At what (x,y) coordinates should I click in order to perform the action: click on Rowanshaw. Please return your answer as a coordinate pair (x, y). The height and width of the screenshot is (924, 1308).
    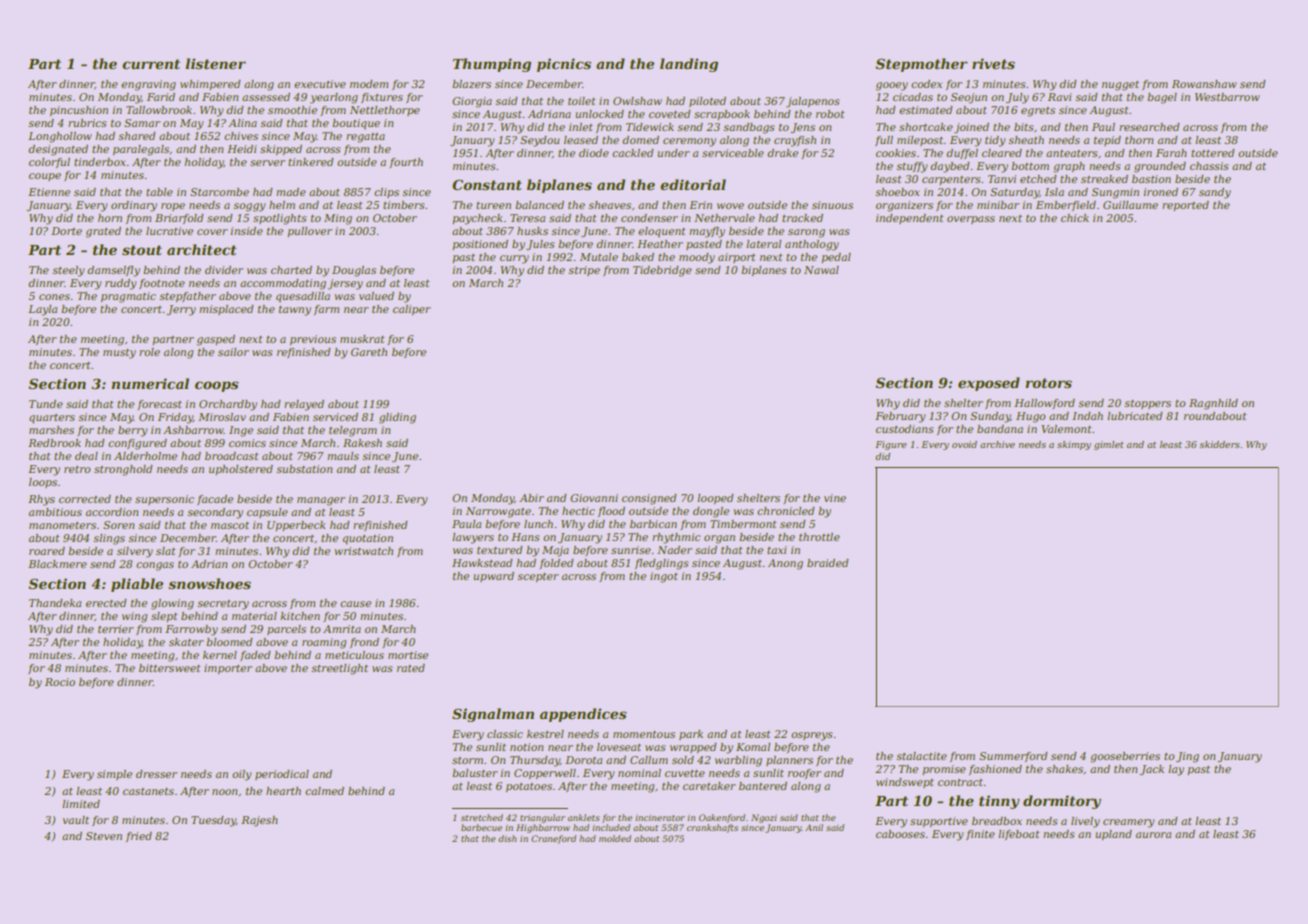
    Looking at the image, I should click on (1204, 84).
